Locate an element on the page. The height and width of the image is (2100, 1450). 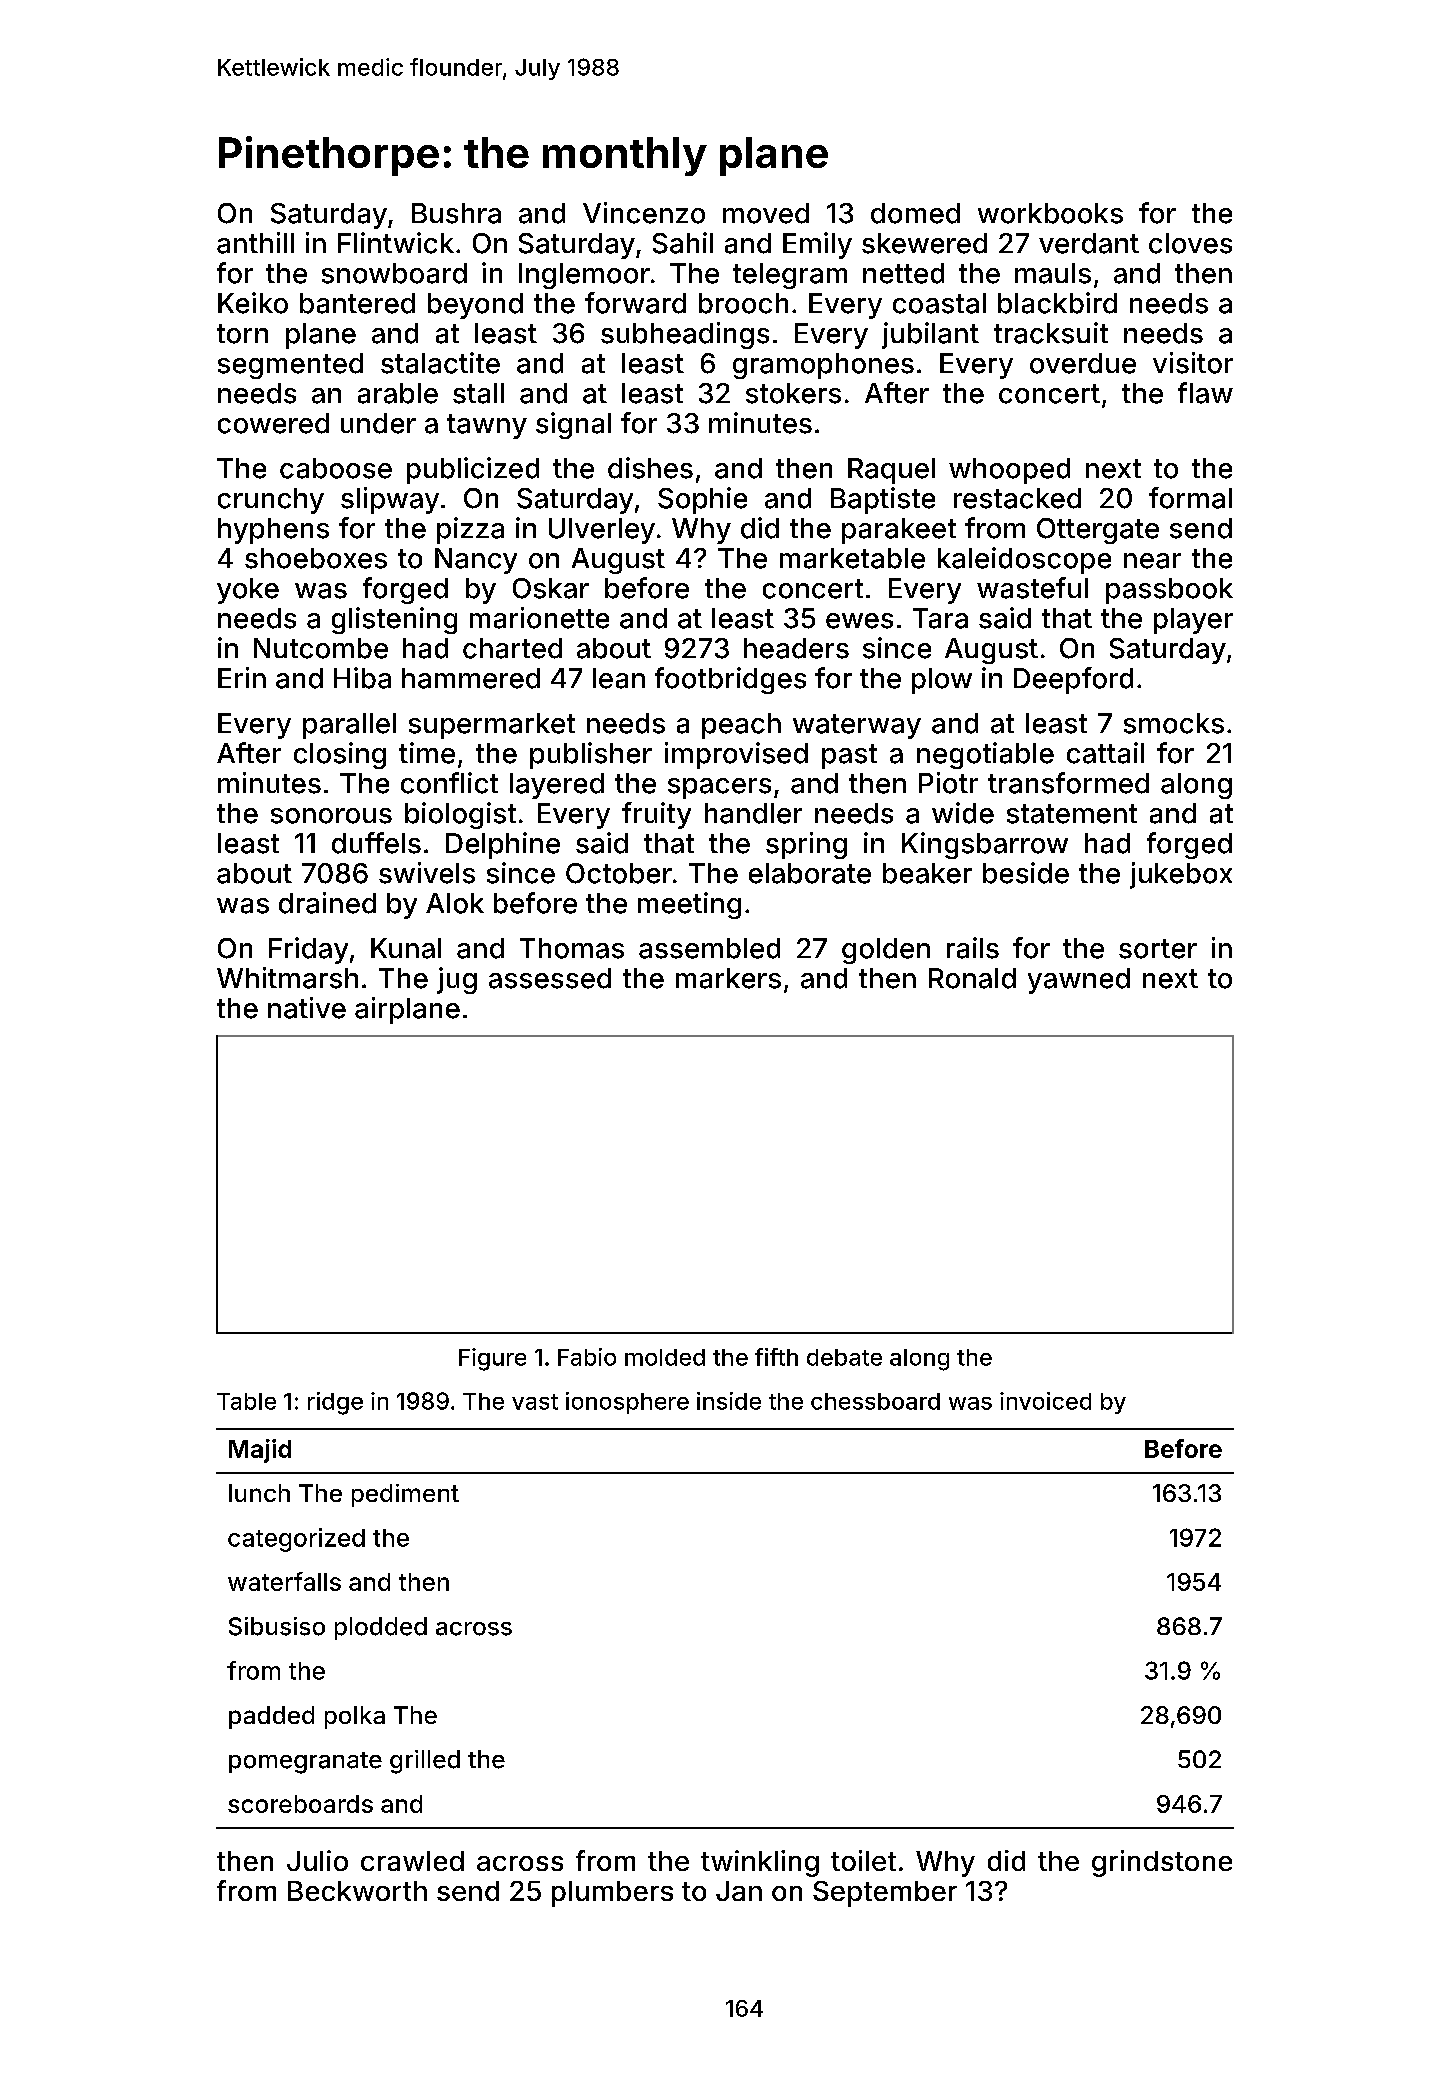
Emily is located at coordinates (817, 245).
